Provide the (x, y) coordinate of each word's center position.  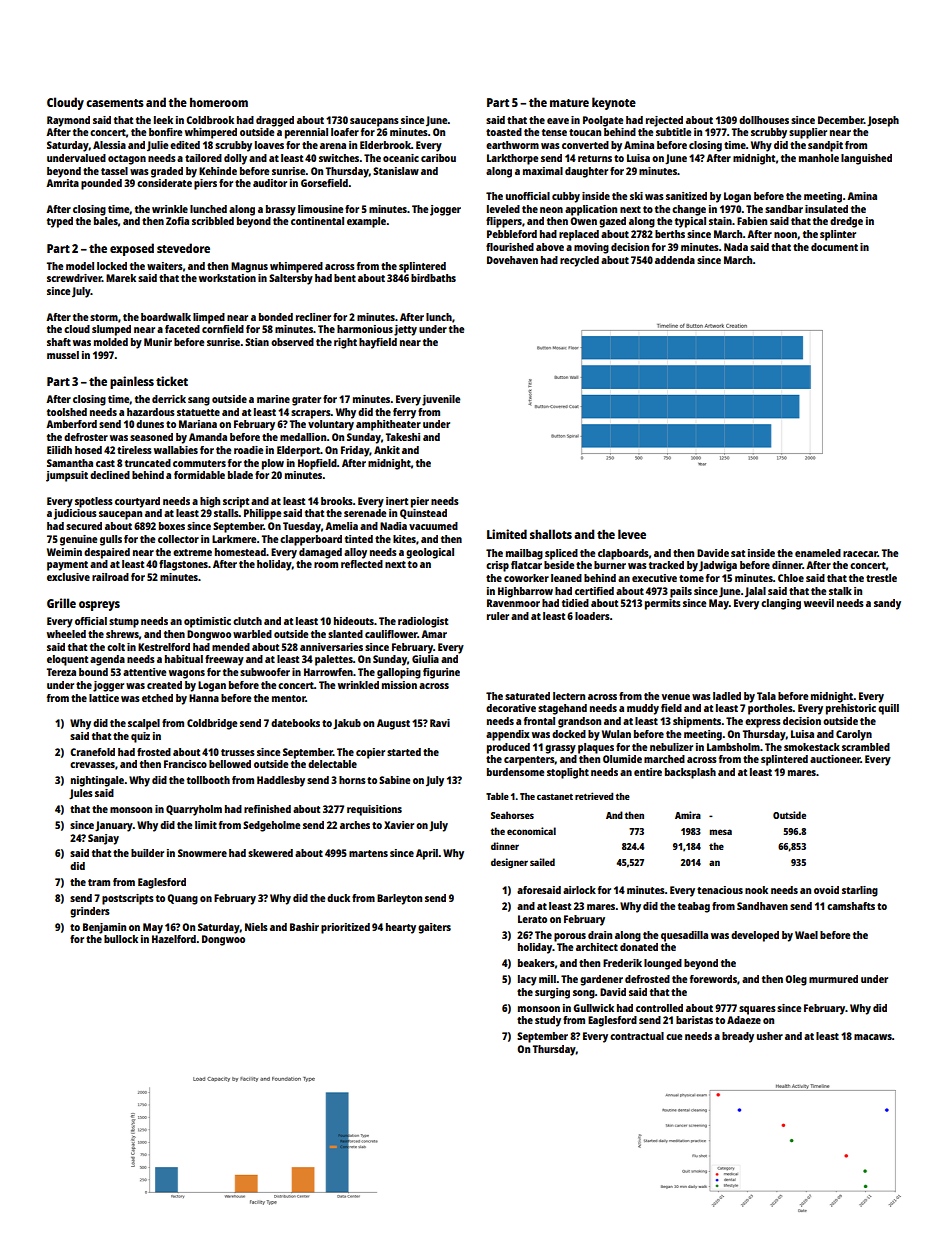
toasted (504, 132)
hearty (401, 928)
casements (115, 103)
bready (738, 1037)
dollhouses (764, 120)
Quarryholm (194, 810)
